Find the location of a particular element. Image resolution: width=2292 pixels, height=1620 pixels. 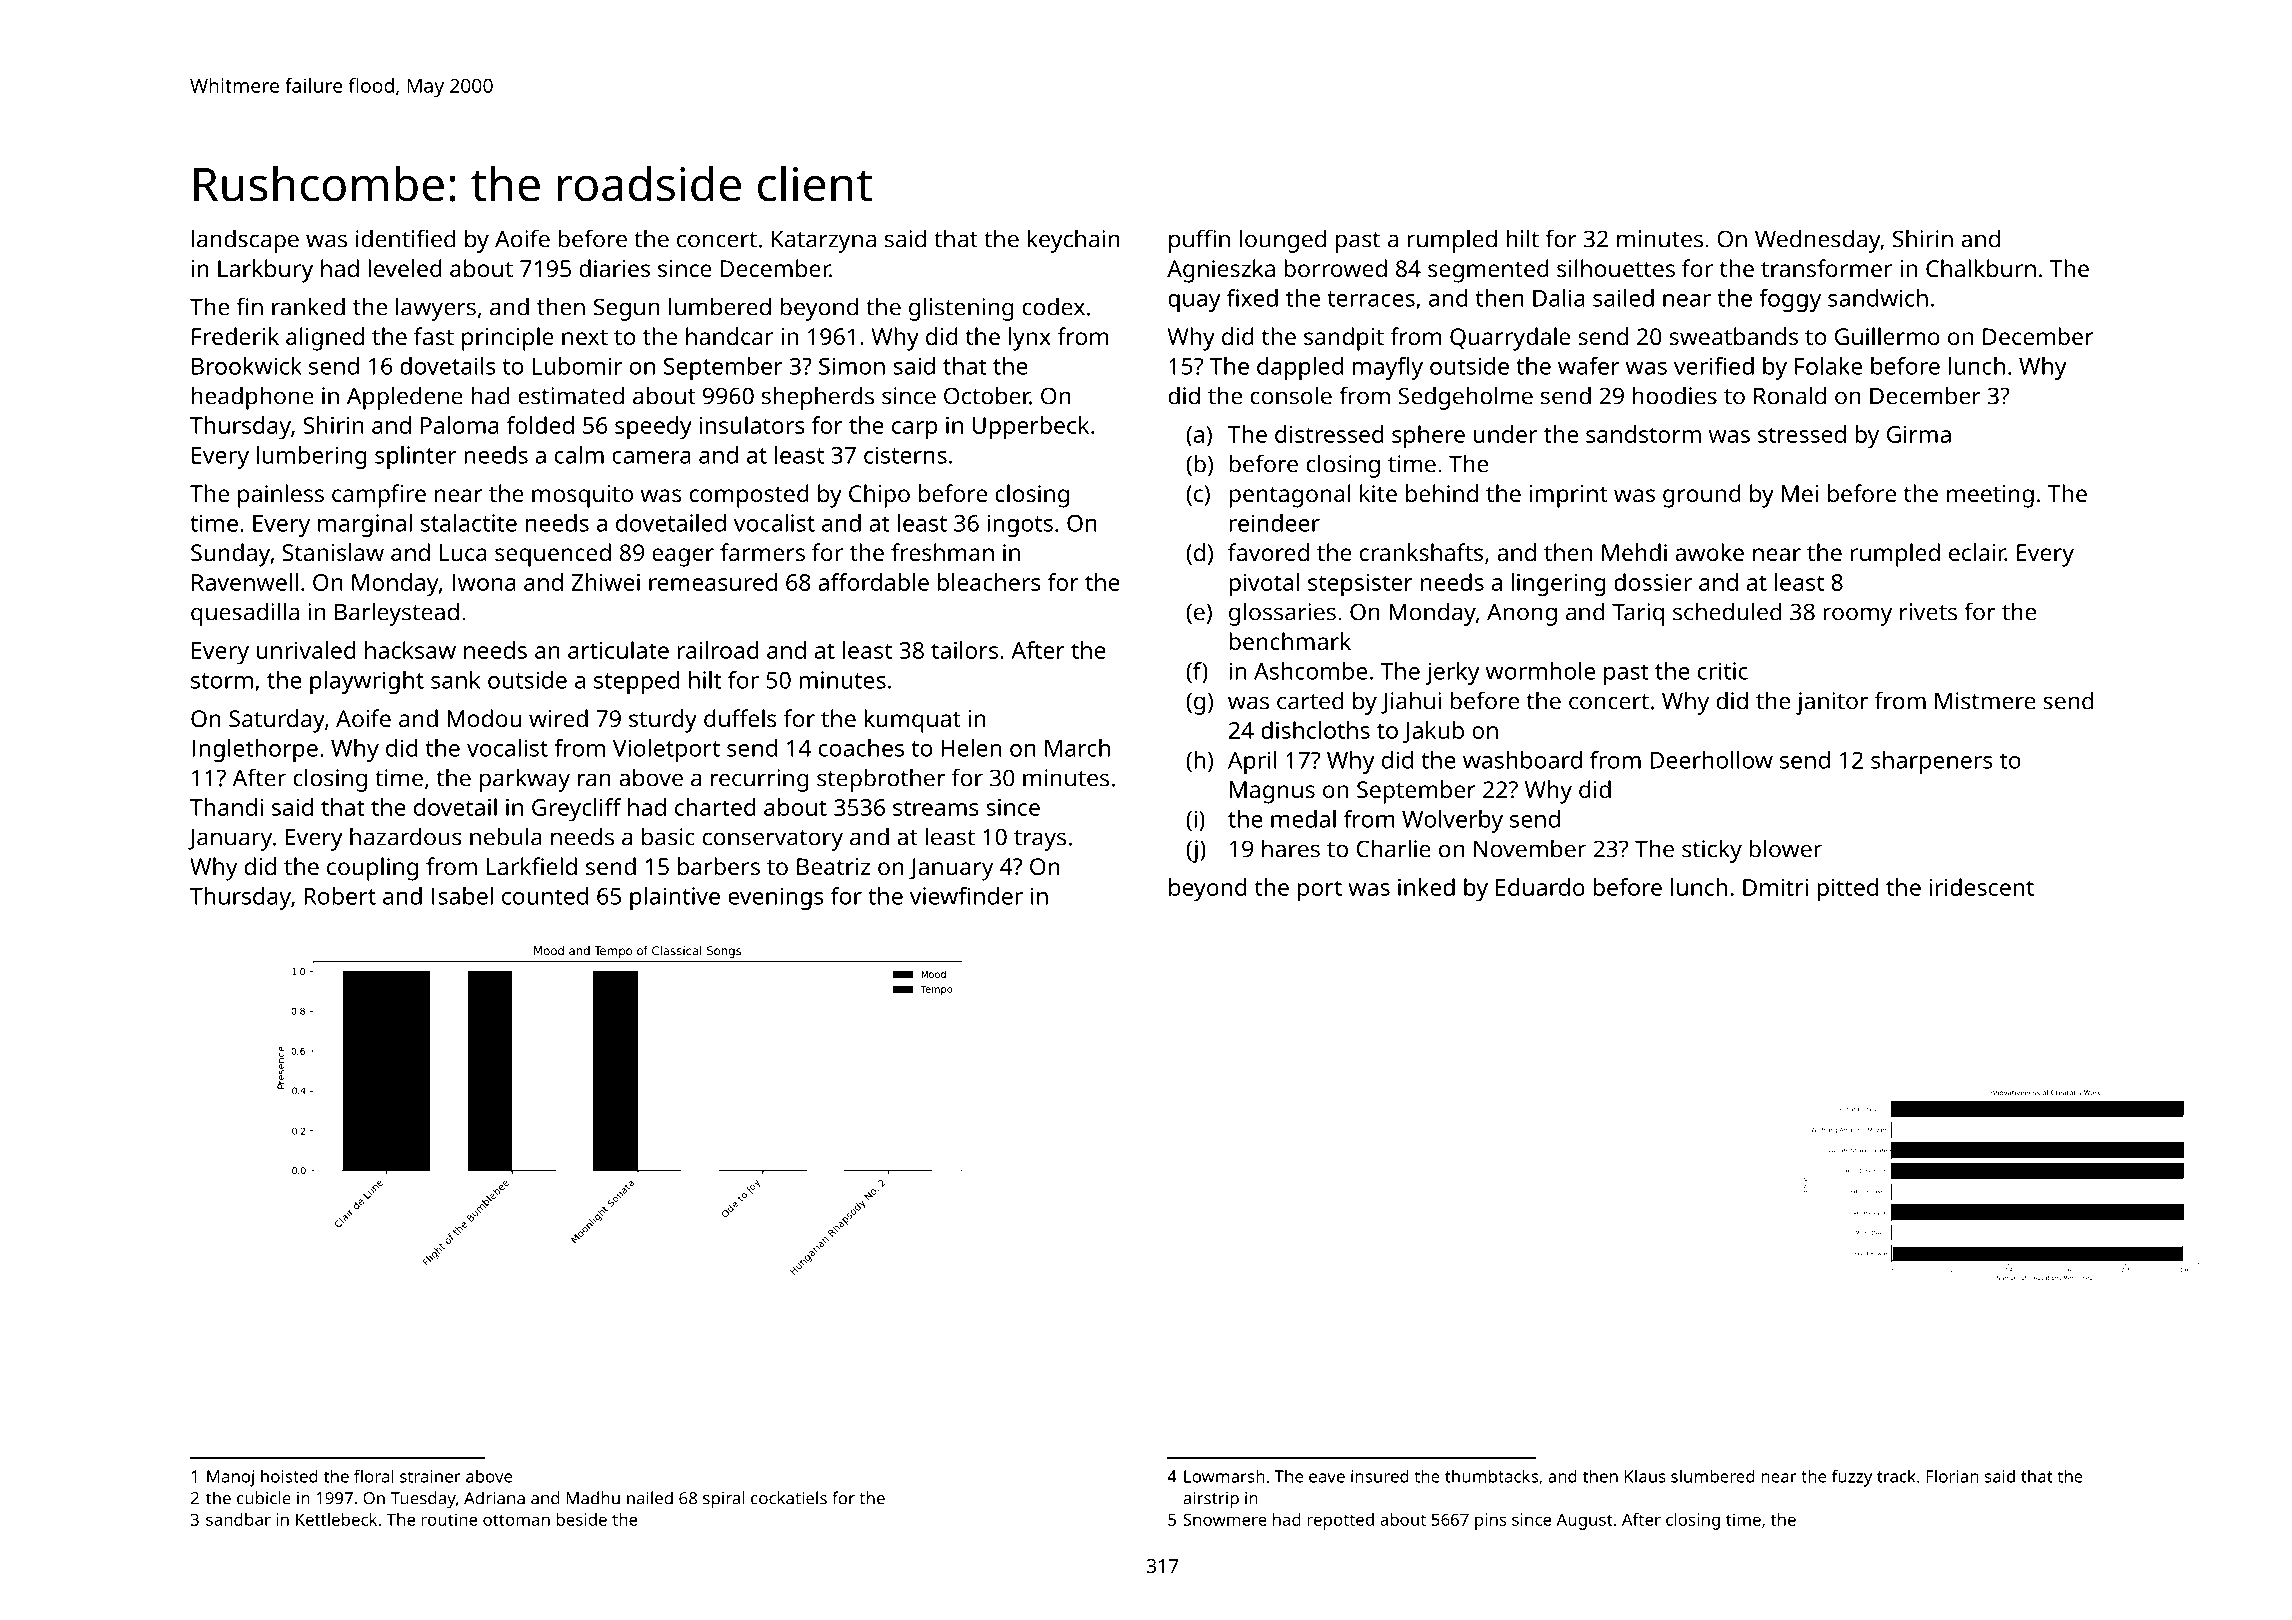

evenings is located at coordinates (776, 898).
